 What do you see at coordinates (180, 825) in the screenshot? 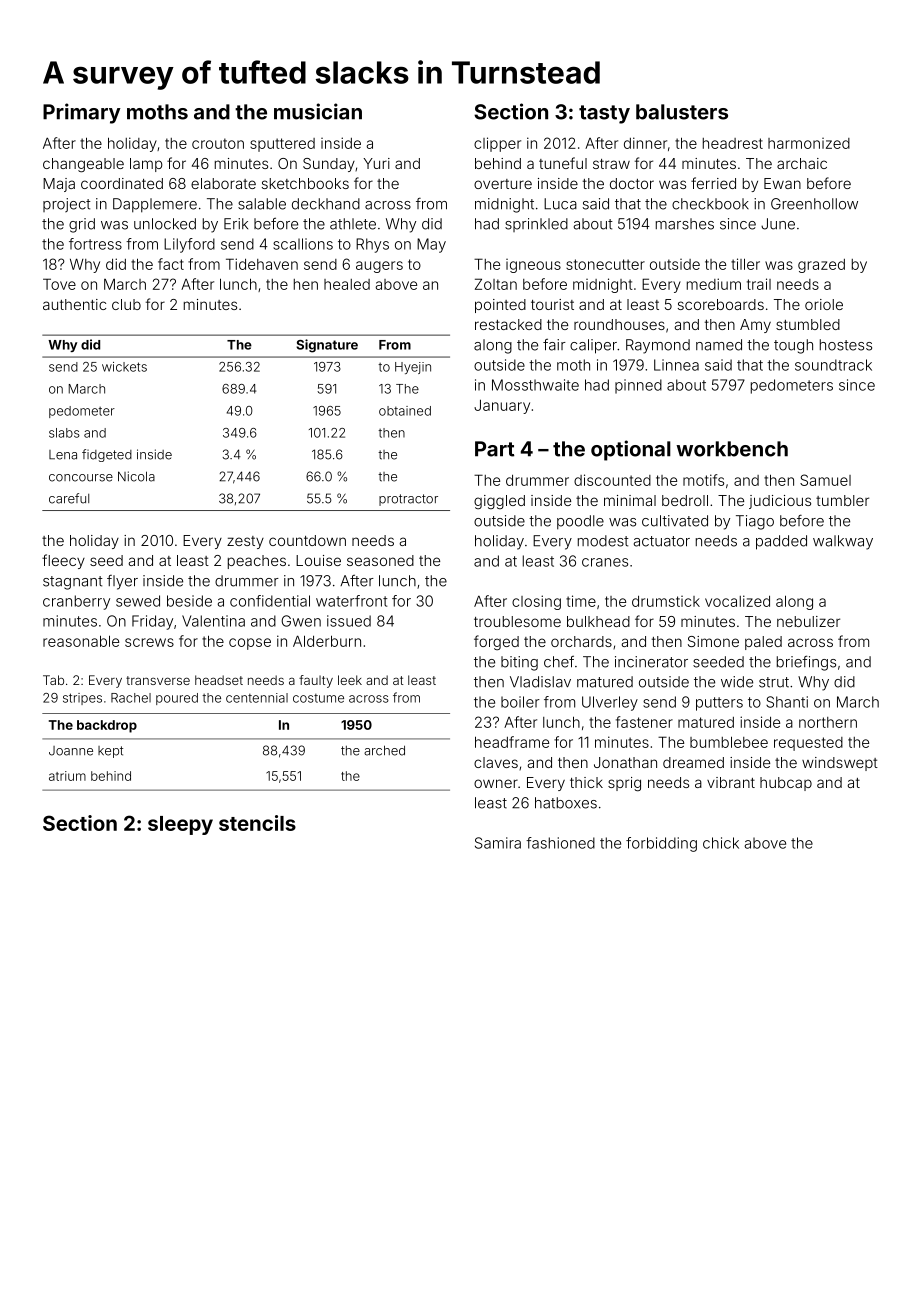
I see `sleepy` at bounding box center [180, 825].
